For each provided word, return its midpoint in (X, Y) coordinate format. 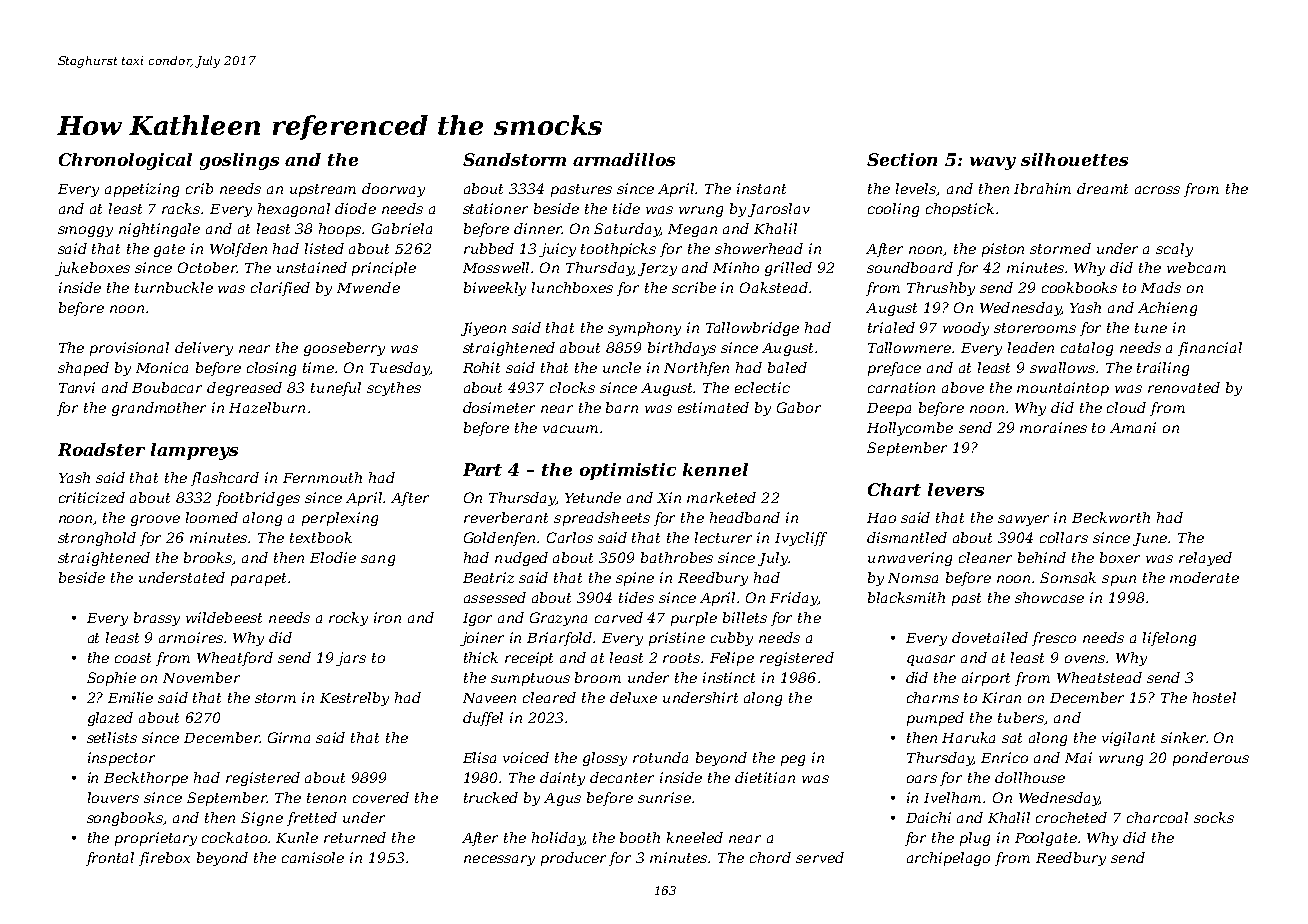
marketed (721, 497)
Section (902, 159)
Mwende (368, 287)
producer (573, 859)
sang (378, 560)
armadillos (624, 159)
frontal (110, 859)
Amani (1133, 427)
